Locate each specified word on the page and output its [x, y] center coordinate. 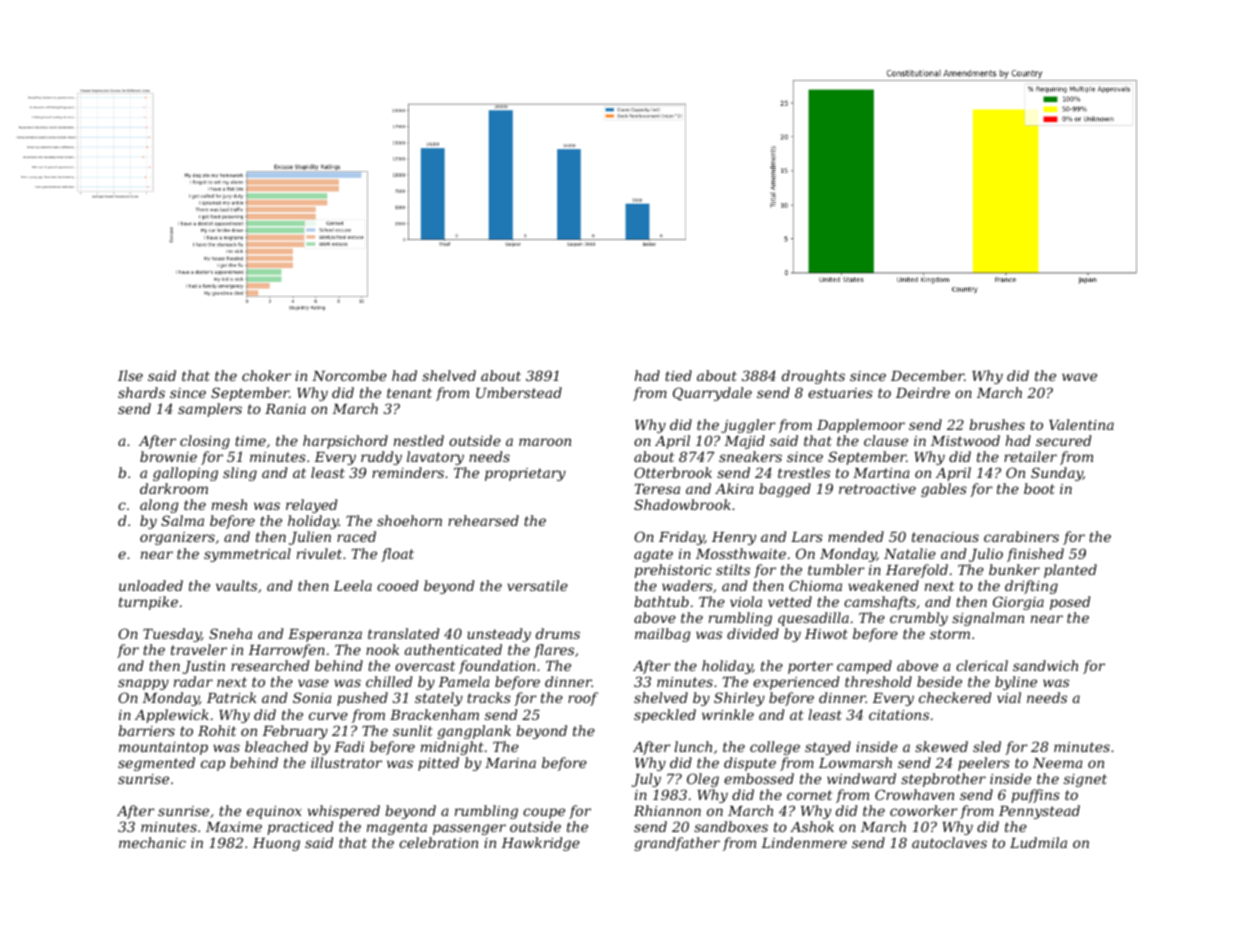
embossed [759, 778]
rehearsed [483, 520]
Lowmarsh [855, 762]
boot [1039, 488]
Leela [352, 585]
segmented [156, 764]
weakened [883, 585]
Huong [276, 844]
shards [141, 392]
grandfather [677, 844]
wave [1079, 377]
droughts [813, 377]
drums [558, 633]
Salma [182, 520]
